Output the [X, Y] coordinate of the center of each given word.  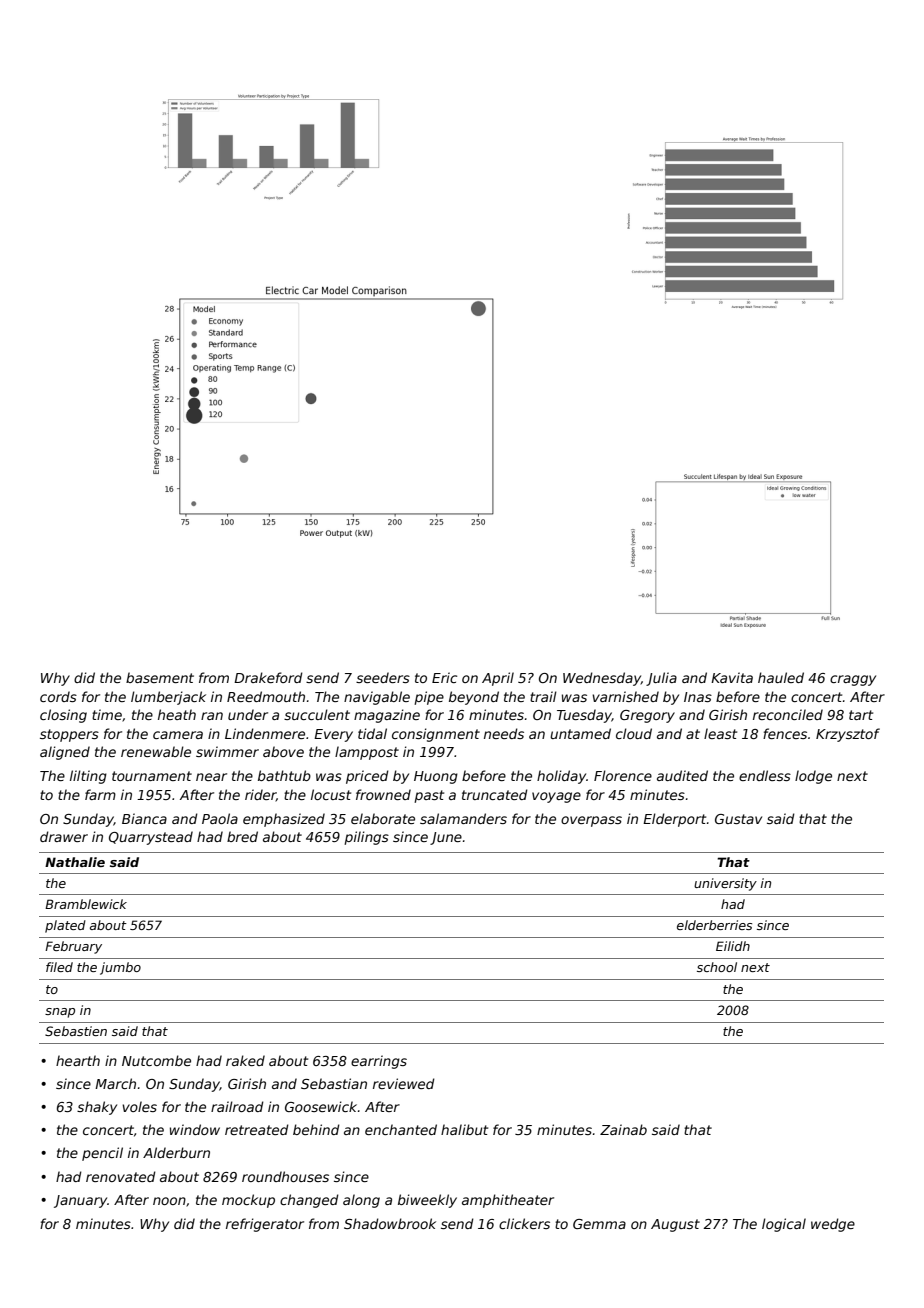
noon [169, 1201]
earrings [379, 1062]
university [725, 884]
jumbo [120, 968]
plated [65, 926]
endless [765, 775]
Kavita [732, 677]
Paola [220, 818]
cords [58, 696]
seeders [383, 677]
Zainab [623, 1129]
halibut [464, 1129]
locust [331, 794]
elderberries [714, 925]
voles [139, 1106]
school [717, 967]
